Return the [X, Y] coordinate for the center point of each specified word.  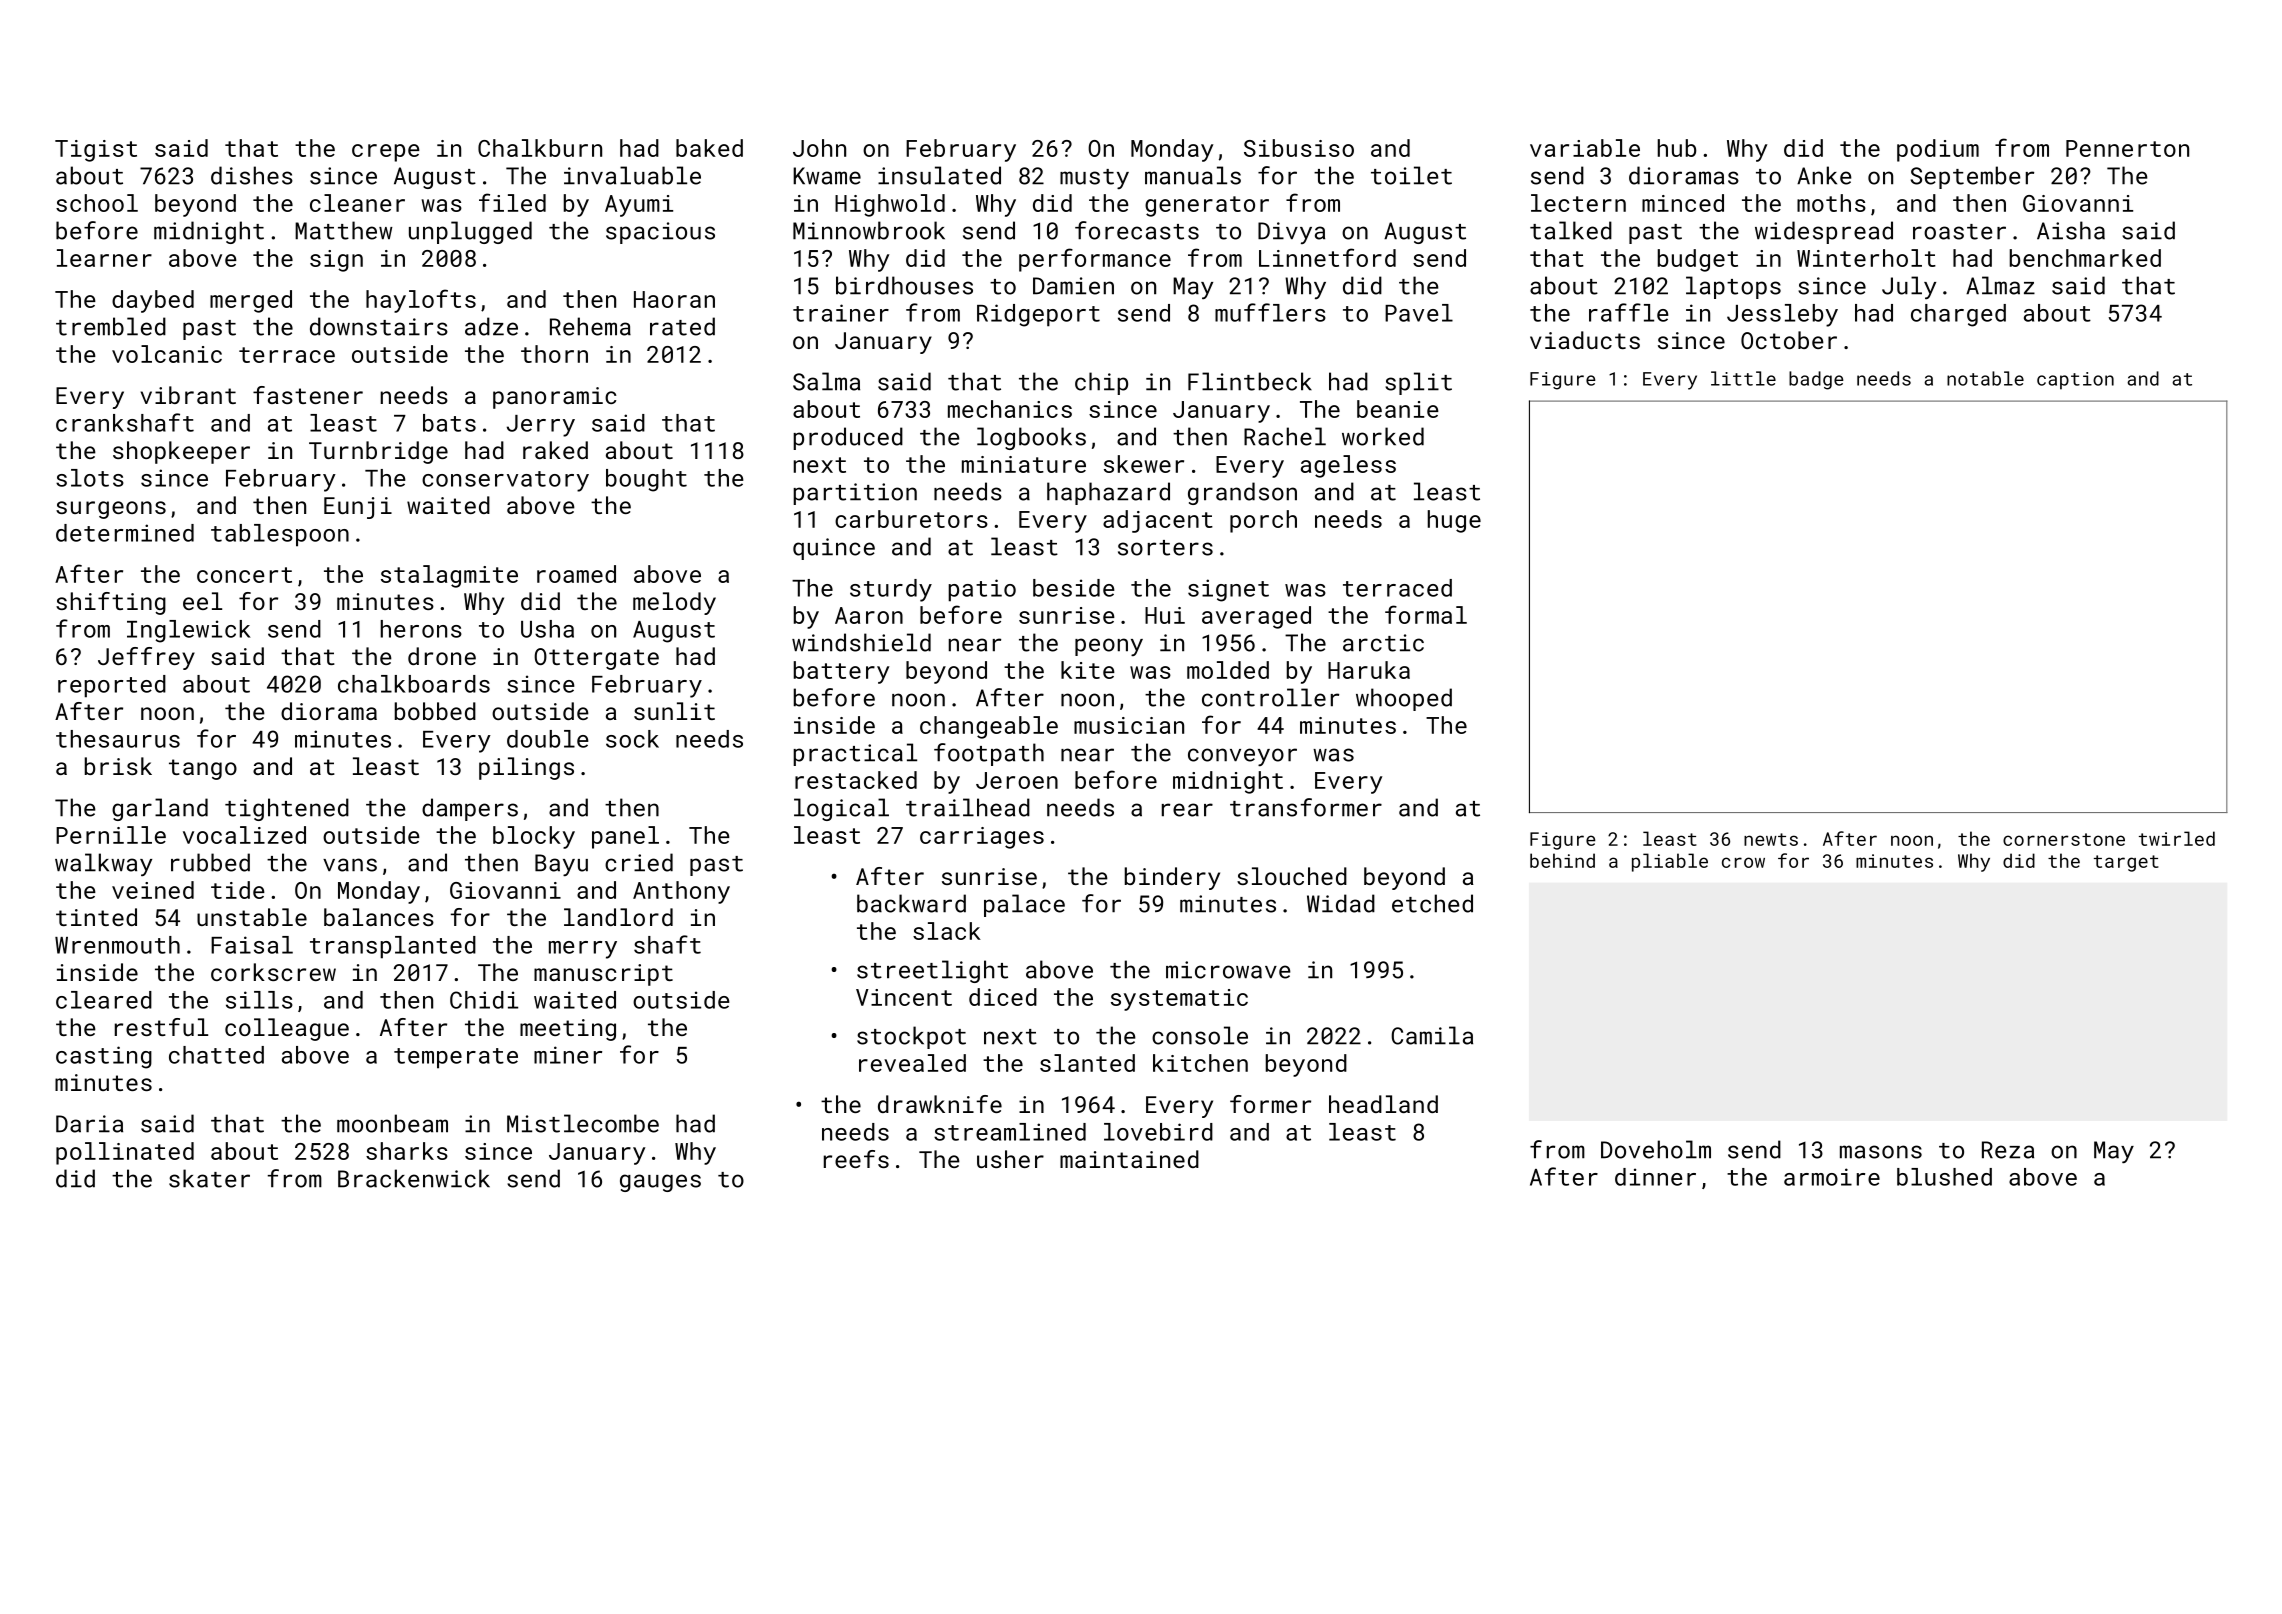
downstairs [379, 326]
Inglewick [189, 631]
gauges [660, 1183]
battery [841, 672]
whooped [1404, 699]
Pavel [1419, 313]
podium [1938, 150]
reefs [856, 1159]
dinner [1655, 1177]
